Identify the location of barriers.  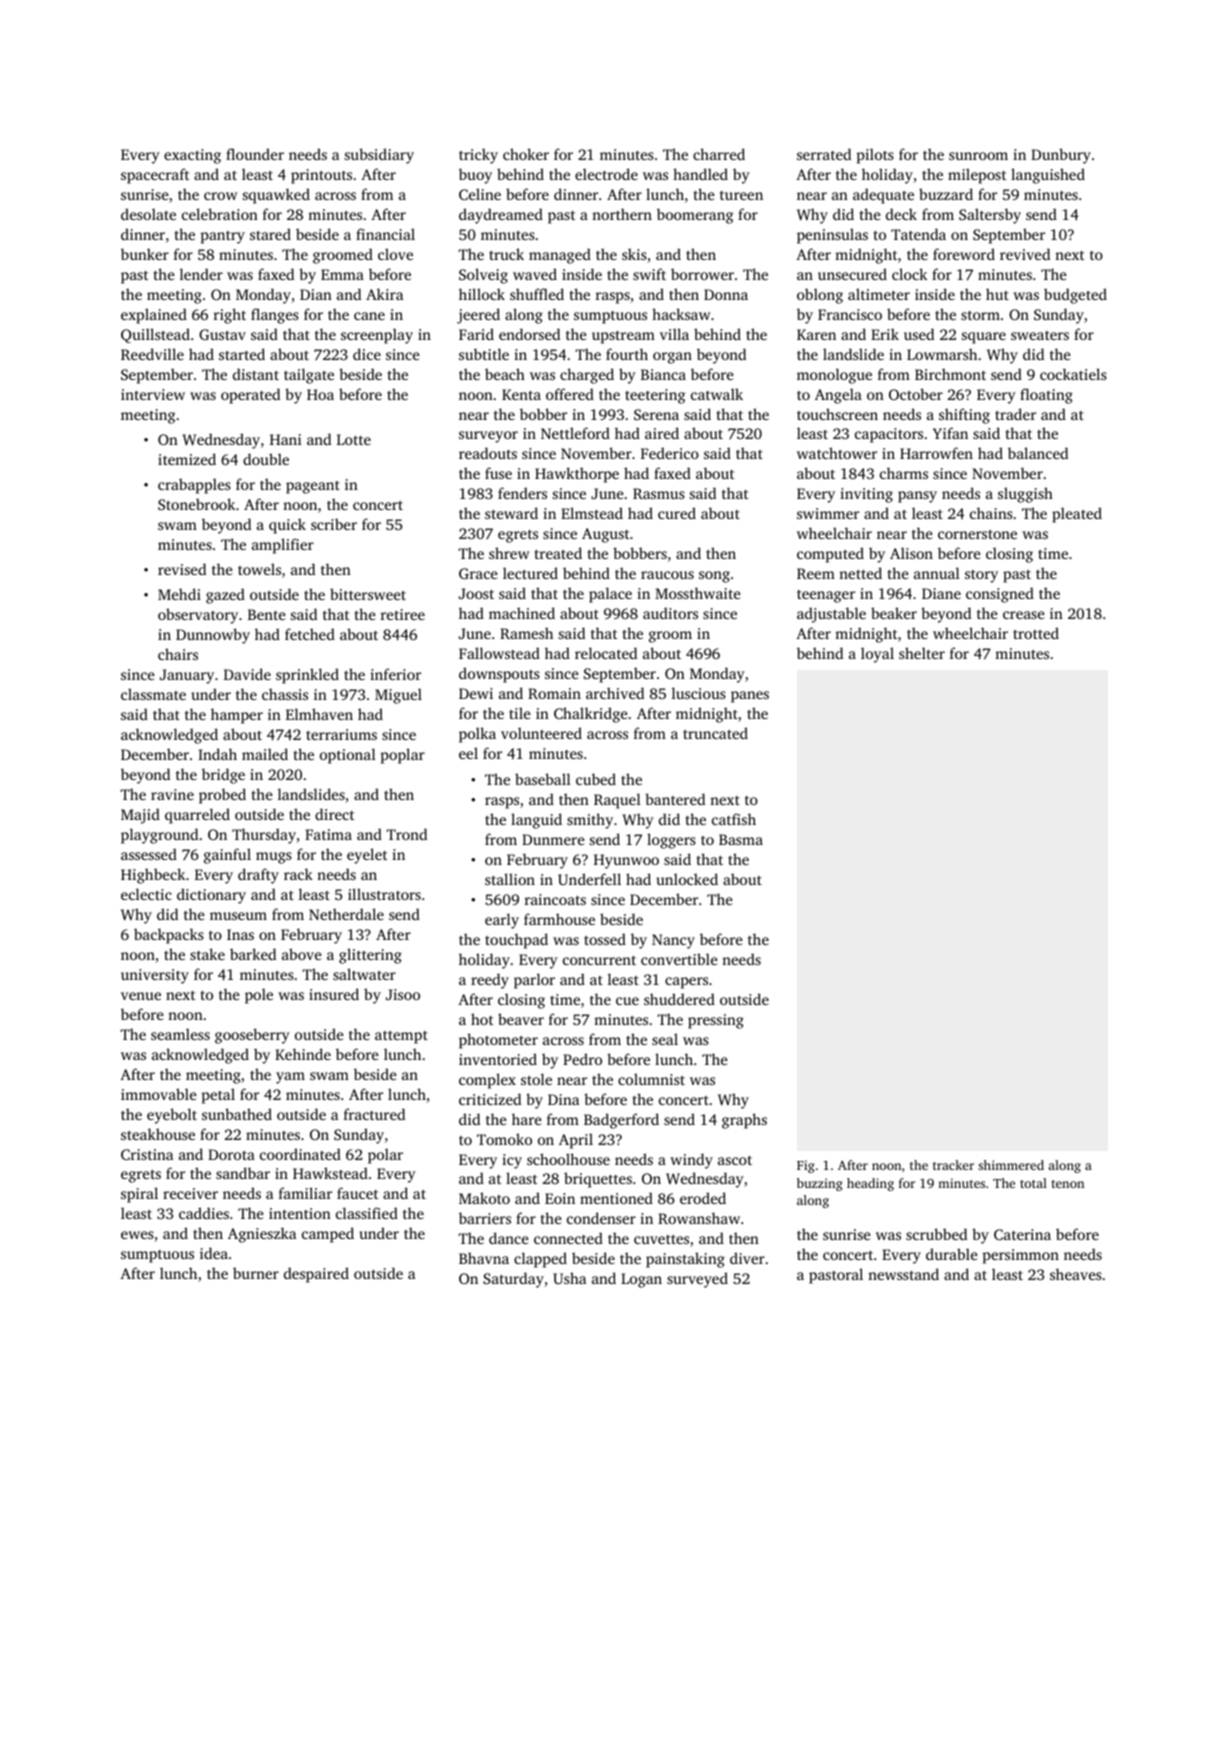
(485, 1218).
